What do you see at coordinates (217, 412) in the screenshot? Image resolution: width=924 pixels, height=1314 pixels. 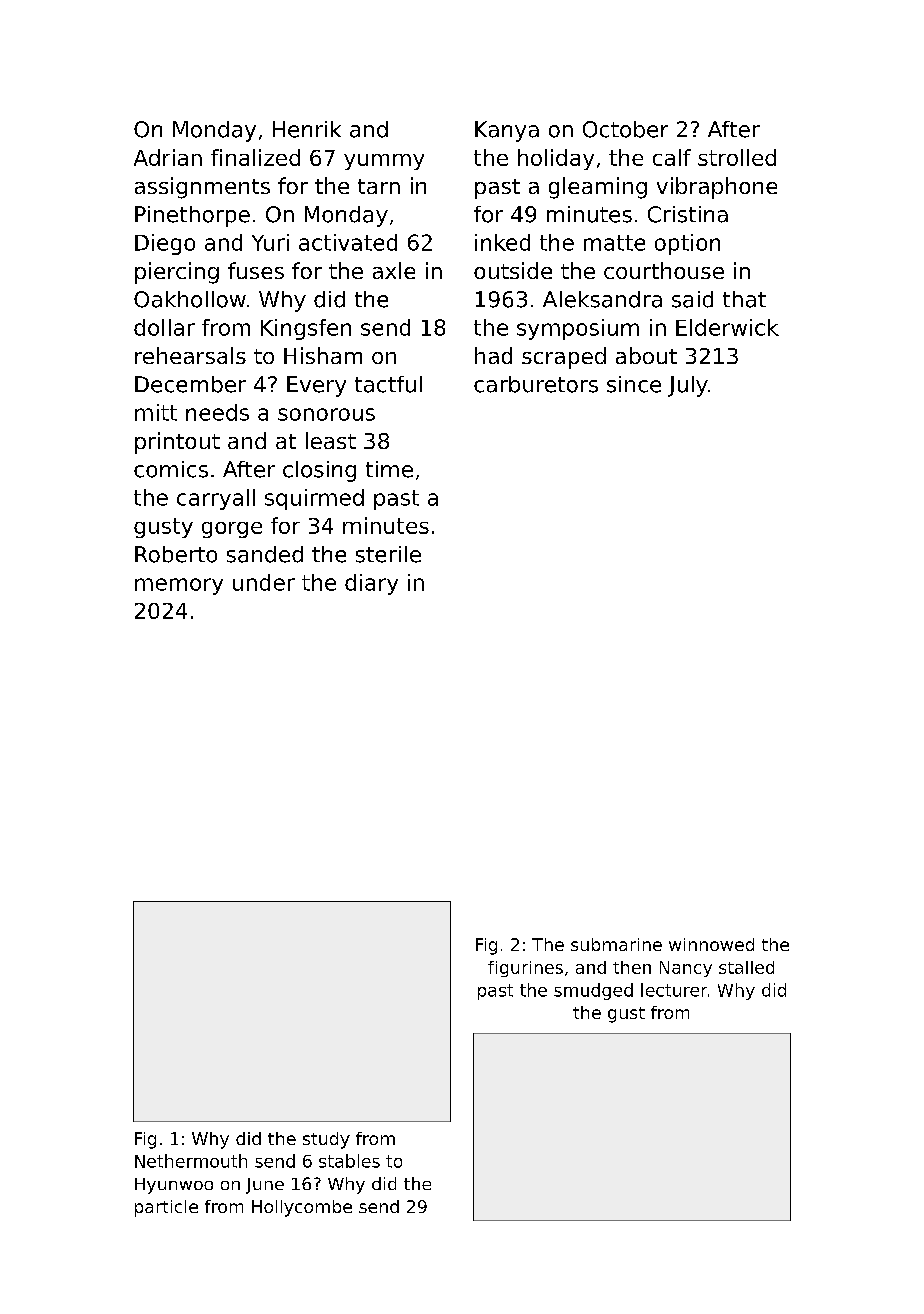 I see `needs` at bounding box center [217, 412].
